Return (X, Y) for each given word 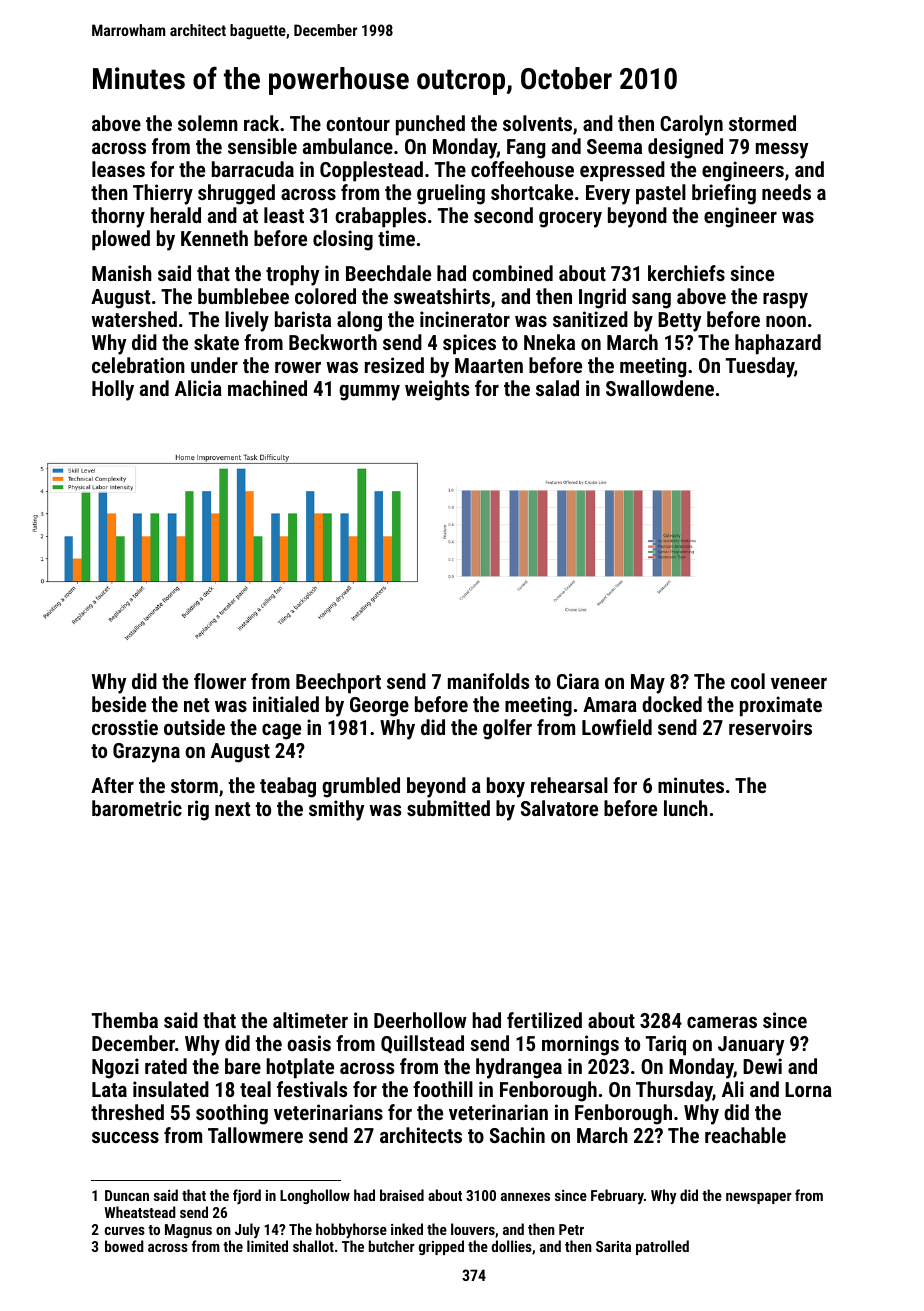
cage (281, 732)
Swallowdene (660, 388)
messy (782, 151)
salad (557, 388)
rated (166, 1066)
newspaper (759, 1198)
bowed (124, 1246)
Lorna (808, 1089)
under (214, 365)
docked (672, 704)
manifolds (488, 681)
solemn (208, 123)
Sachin (517, 1135)
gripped (441, 1247)
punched (430, 125)
